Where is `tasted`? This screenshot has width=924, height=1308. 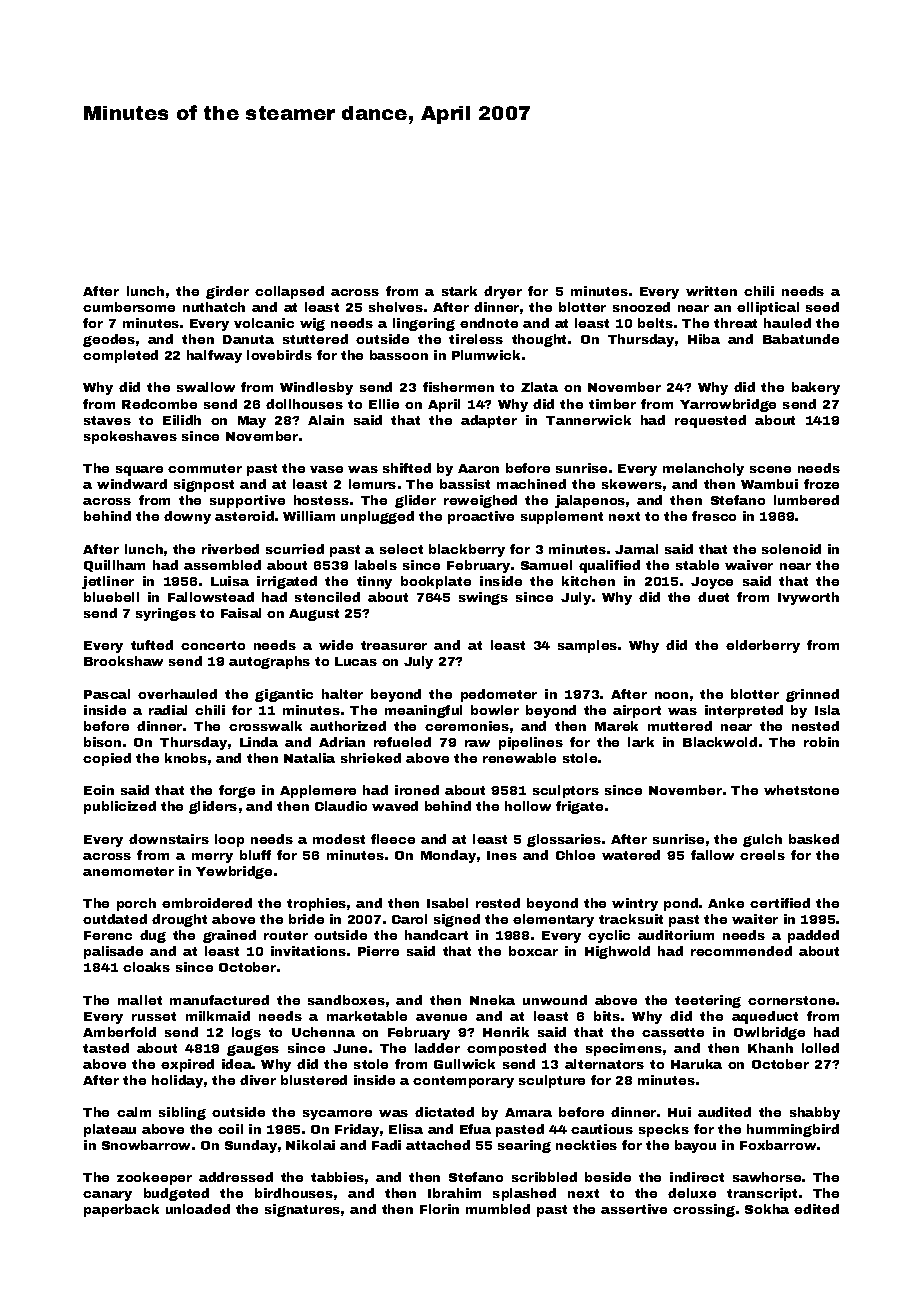 tasted is located at coordinates (106, 1048).
